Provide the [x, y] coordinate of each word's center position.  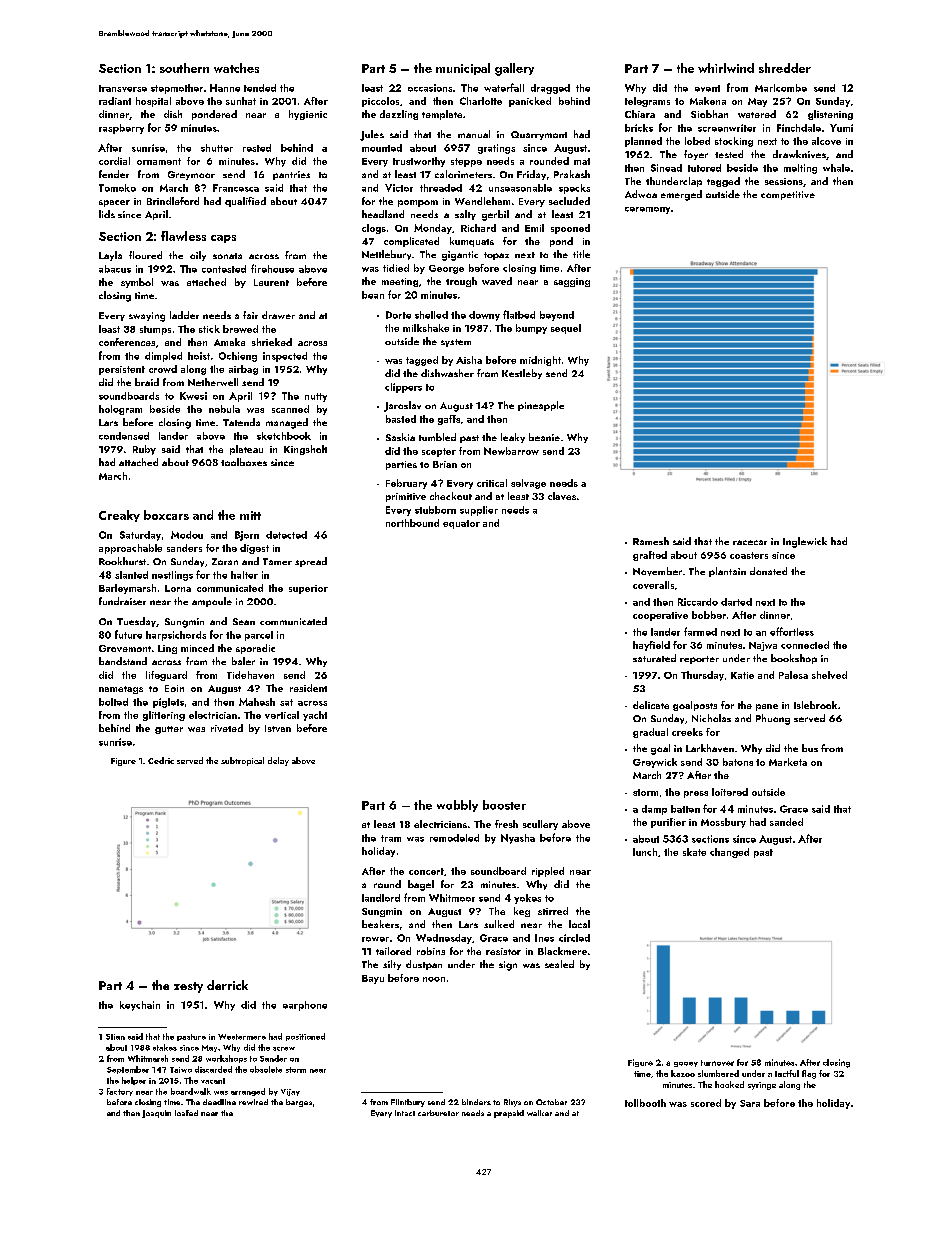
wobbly [457, 806]
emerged [681, 195]
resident [308, 688]
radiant [115, 101]
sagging [572, 282]
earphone [305, 1006]
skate [694, 852]
